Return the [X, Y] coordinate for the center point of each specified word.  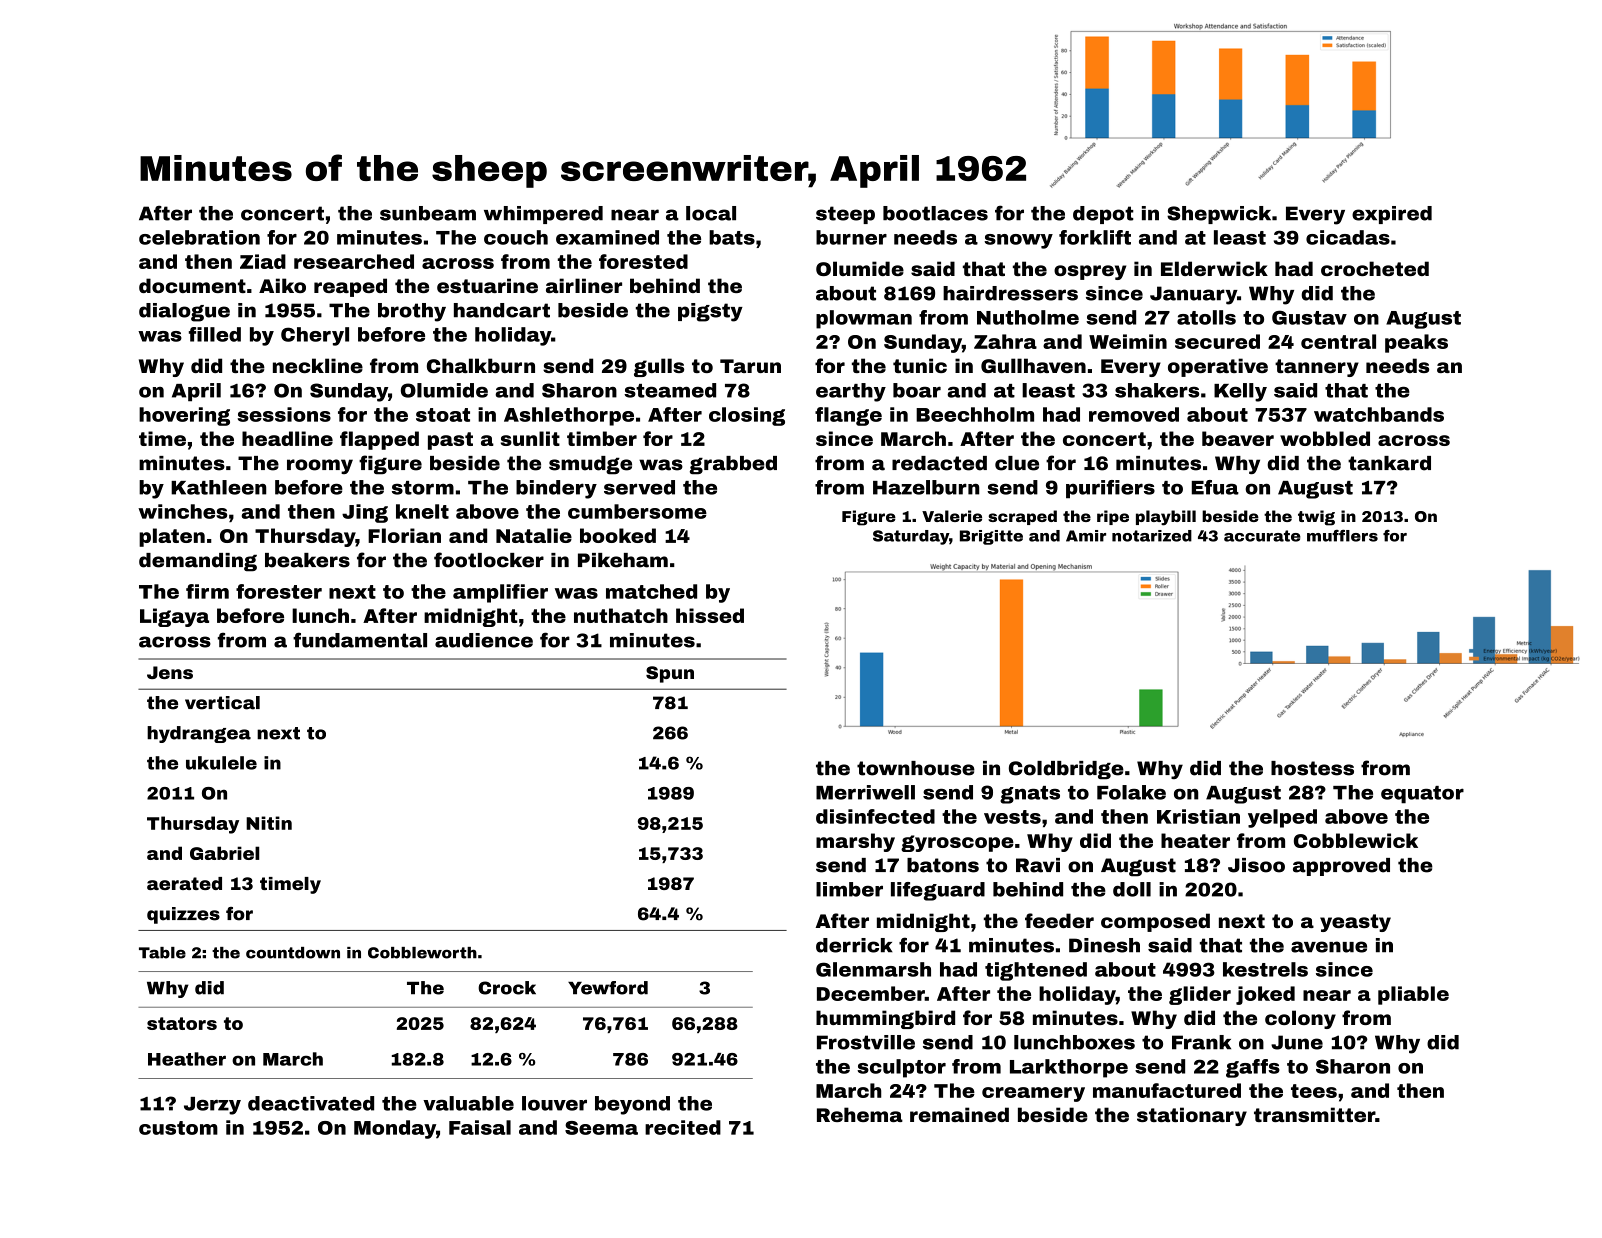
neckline [318, 365]
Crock [507, 988]
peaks [1416, 343]
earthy [851, 392]
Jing [365, 513]
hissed [710, 615]
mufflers [1342, 536]
